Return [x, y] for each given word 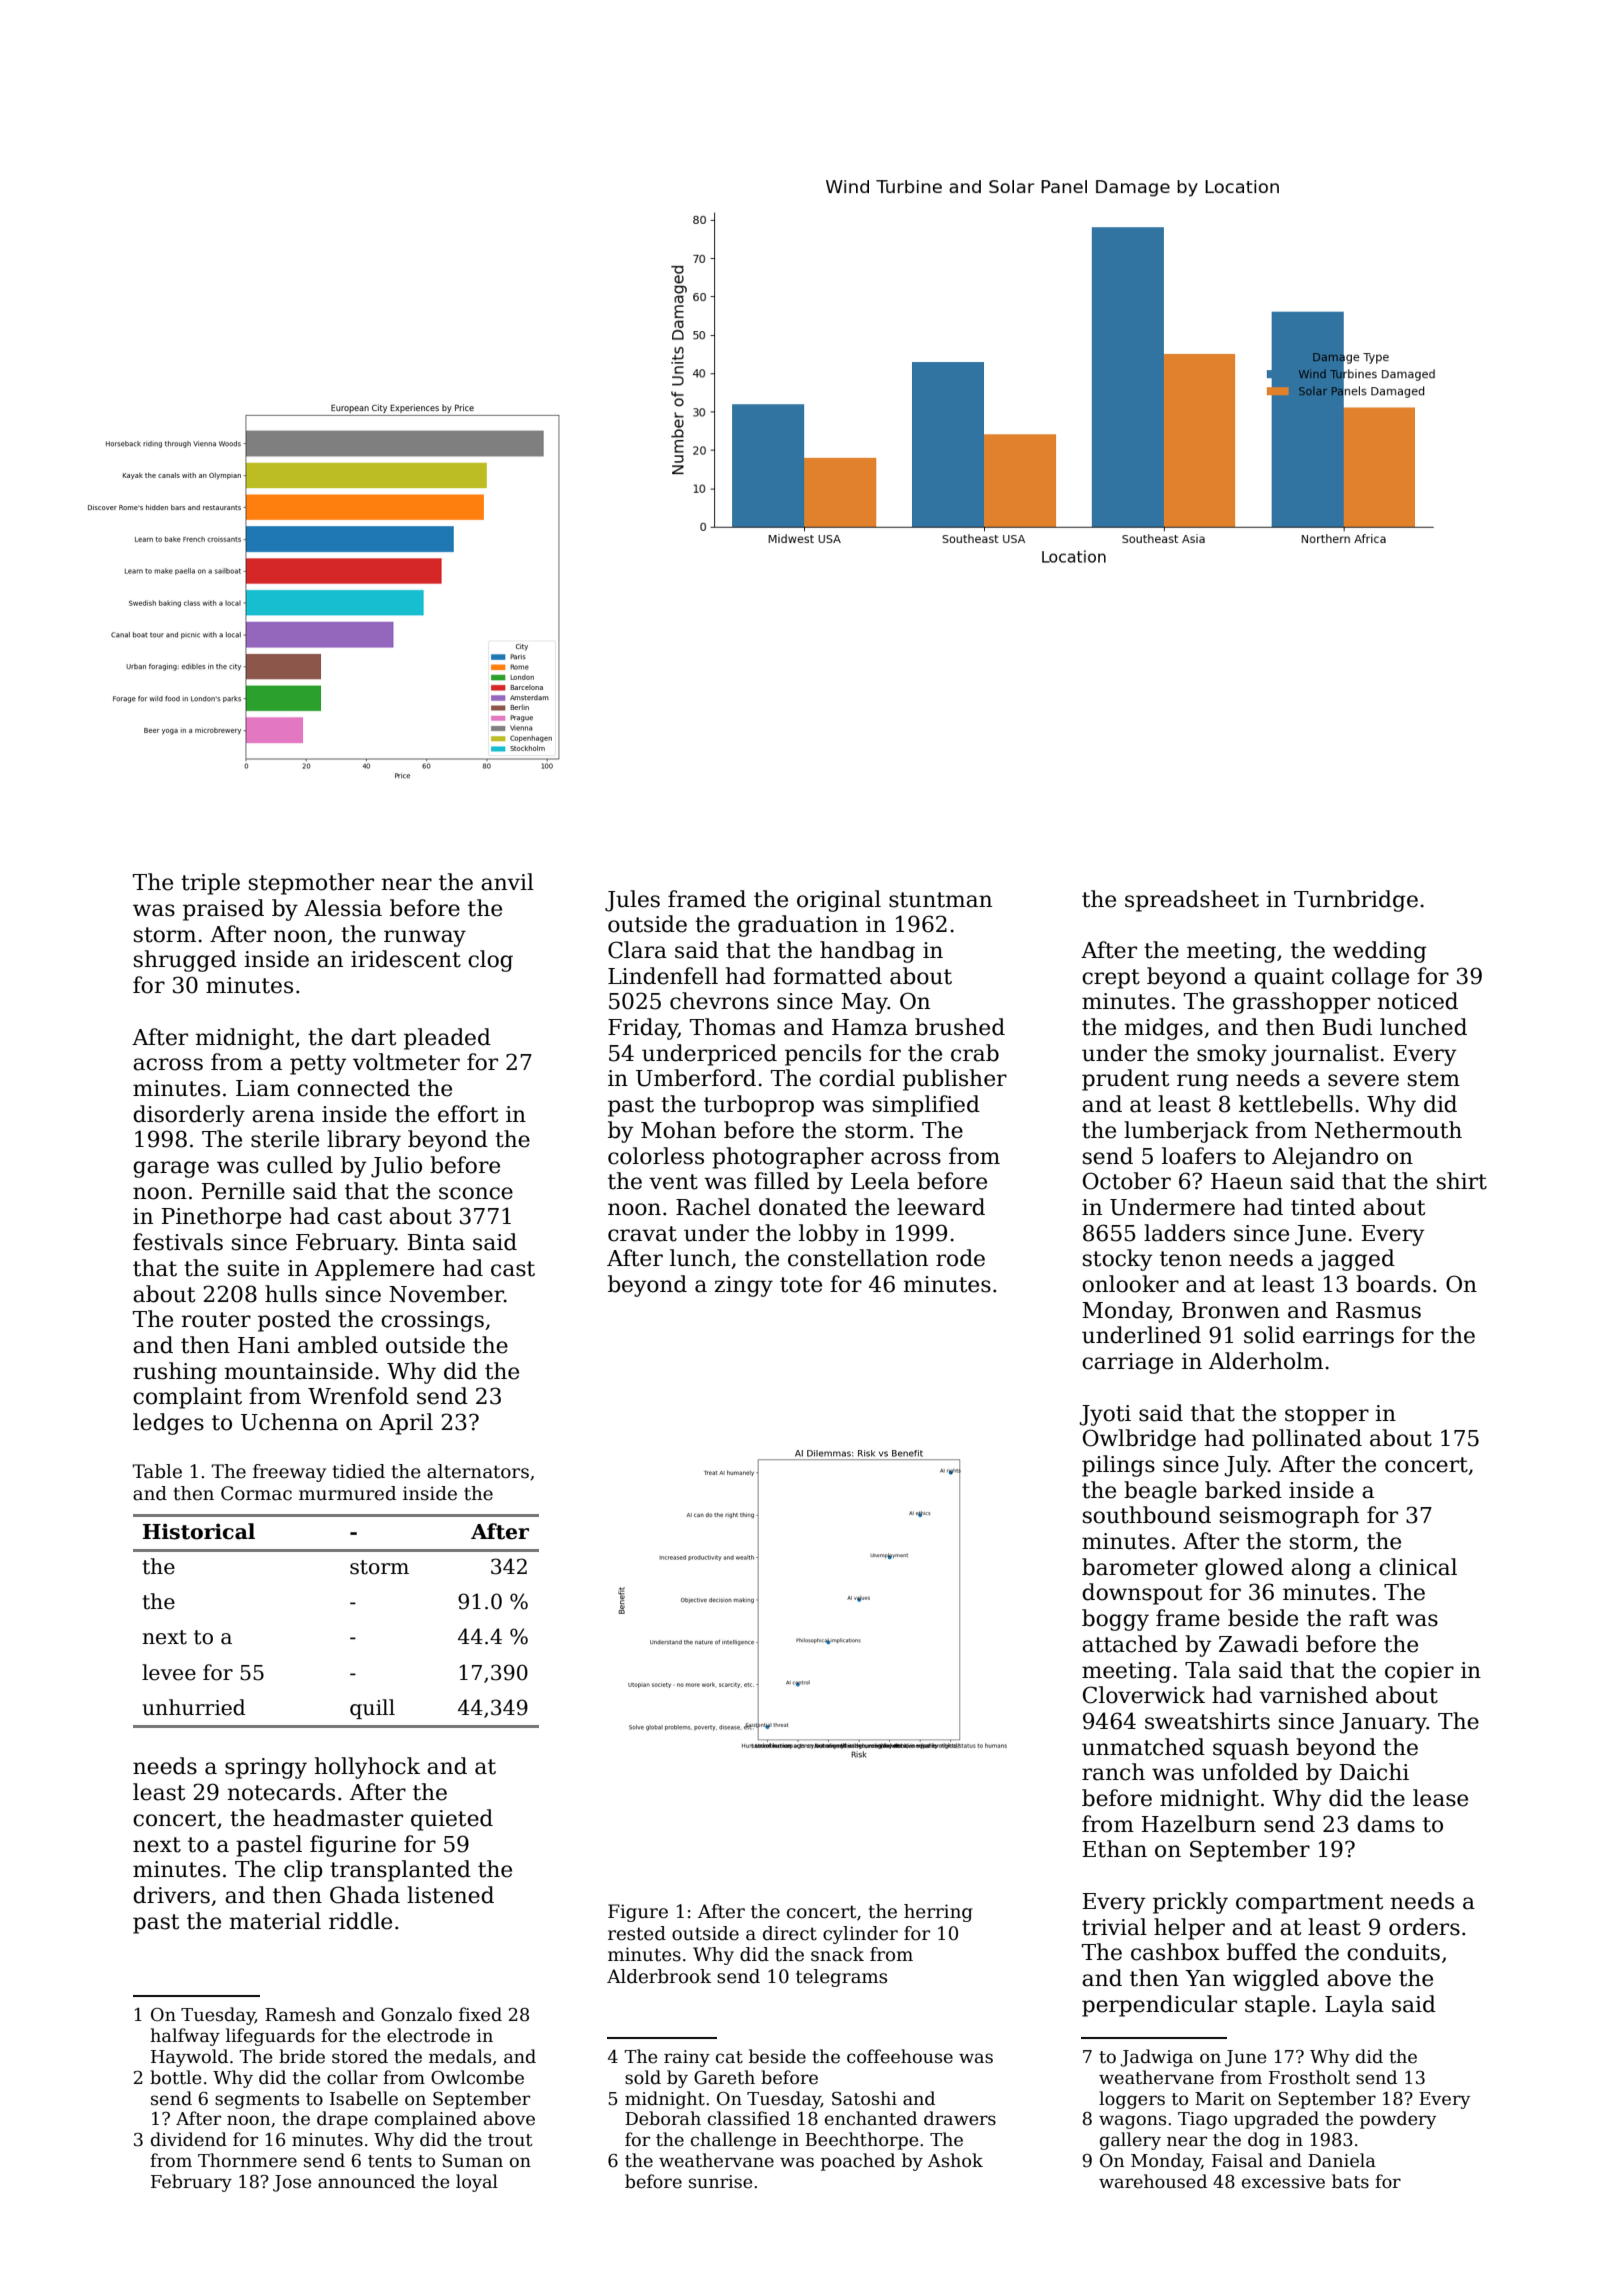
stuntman [940, 900]
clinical [1418, 1567]
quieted [452, 1820]
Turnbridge [1356, 901]
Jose [292, 2183]
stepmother [311, 884]
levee [169, 1672]
